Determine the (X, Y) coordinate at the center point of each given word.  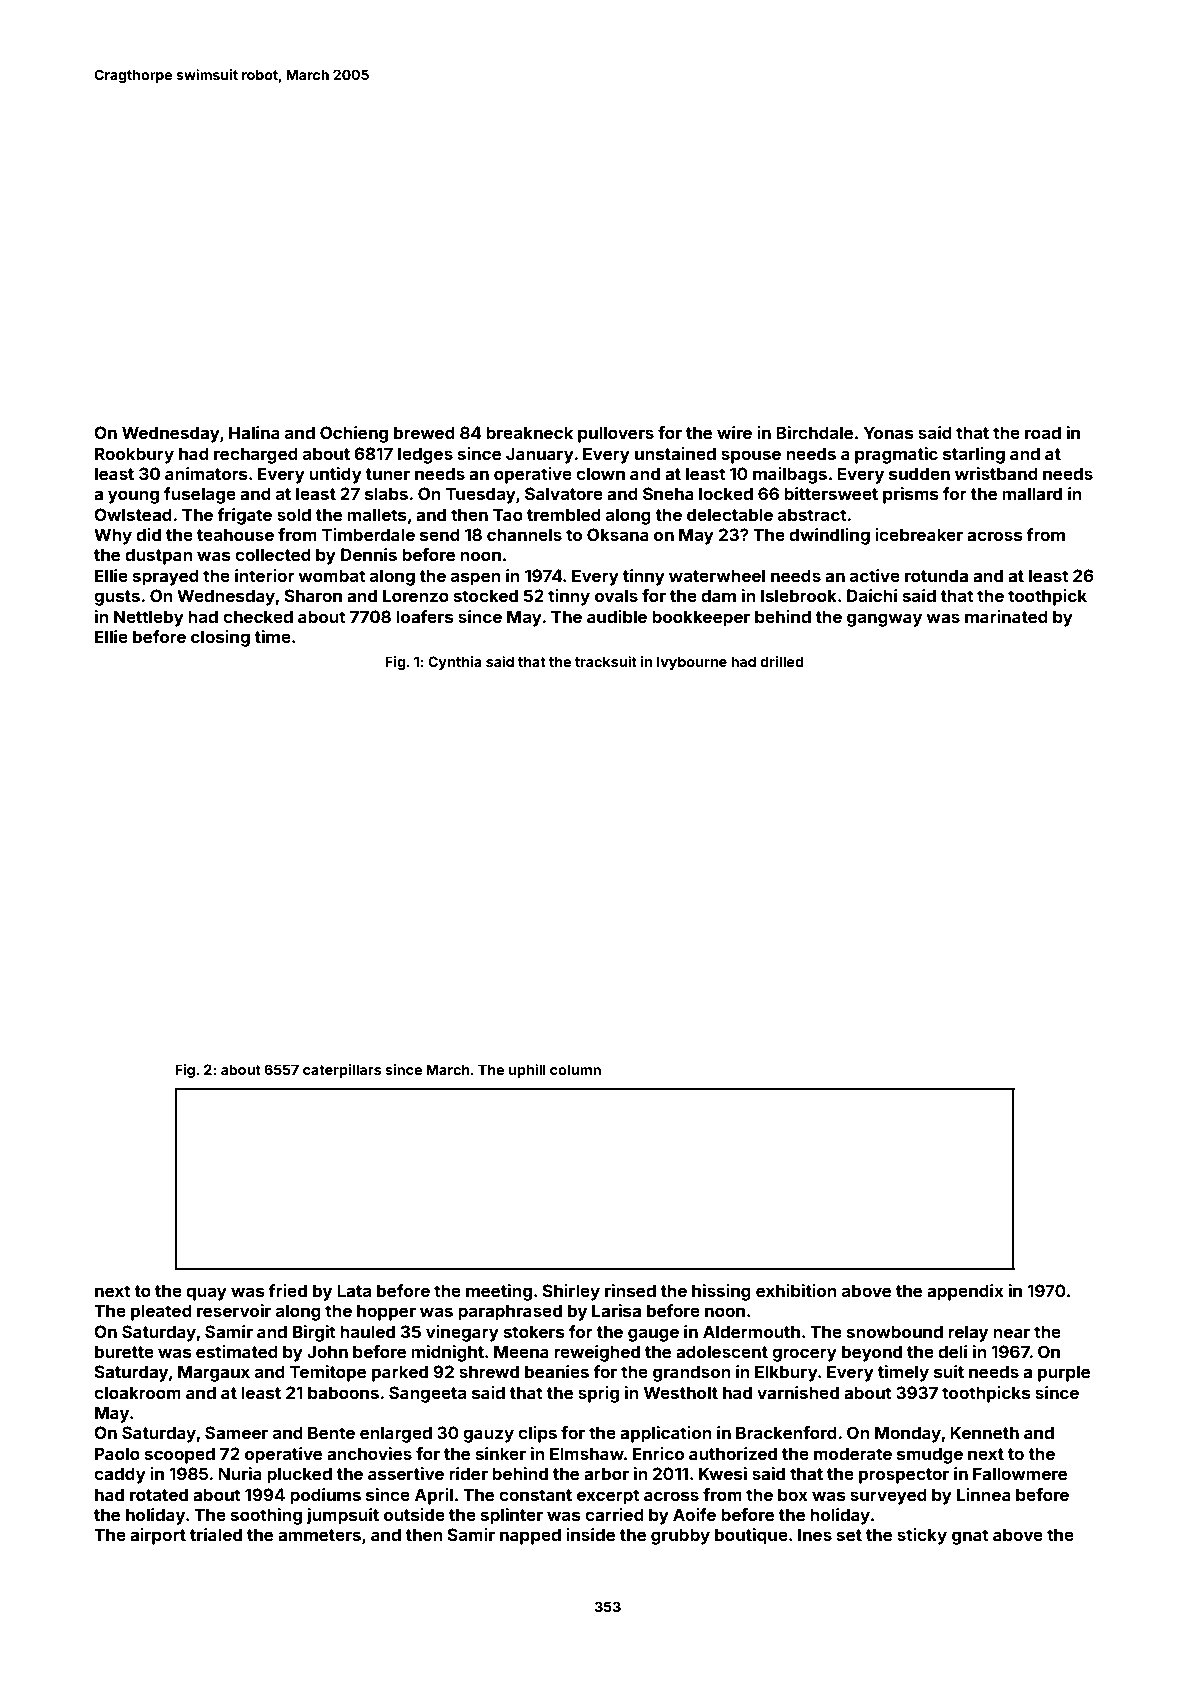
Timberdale (368, 534)
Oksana (618, 534)
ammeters (319, 1535)
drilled (781, 661)
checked (258, 616)
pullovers (616, 434)
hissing (721, 1292)
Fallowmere (1020, 1473)
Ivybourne (692, 663)
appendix (965, 1292)
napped (530, 1536)
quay (206, 1294)
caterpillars (342, 1071)
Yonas (889, 432)
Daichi (872, 595)
